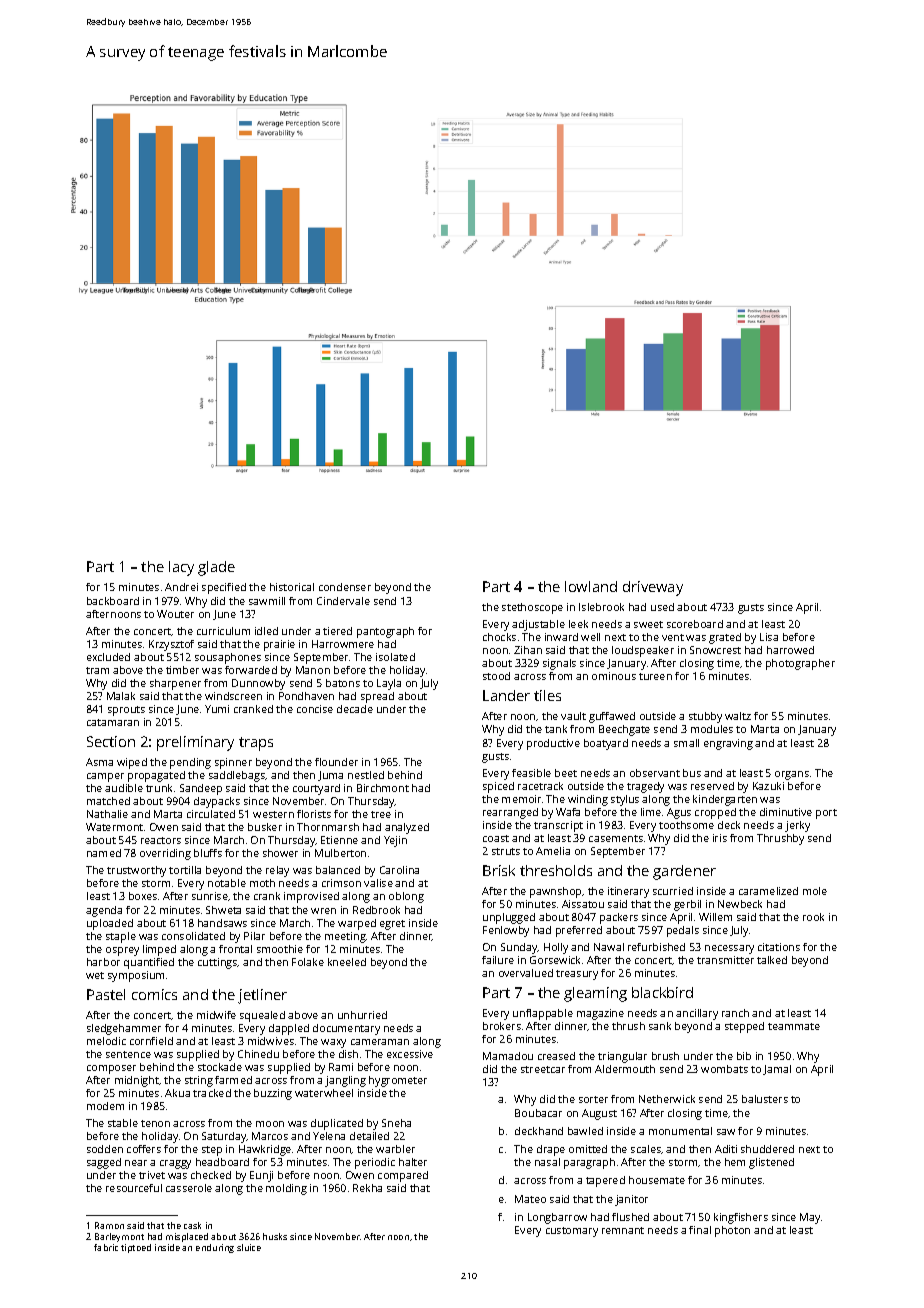 The height and width of the image is (1308, 924). What do you see at coordinates (543, 1014) in the image?
I see `unflappable` at bounding box center [543, 1014].
